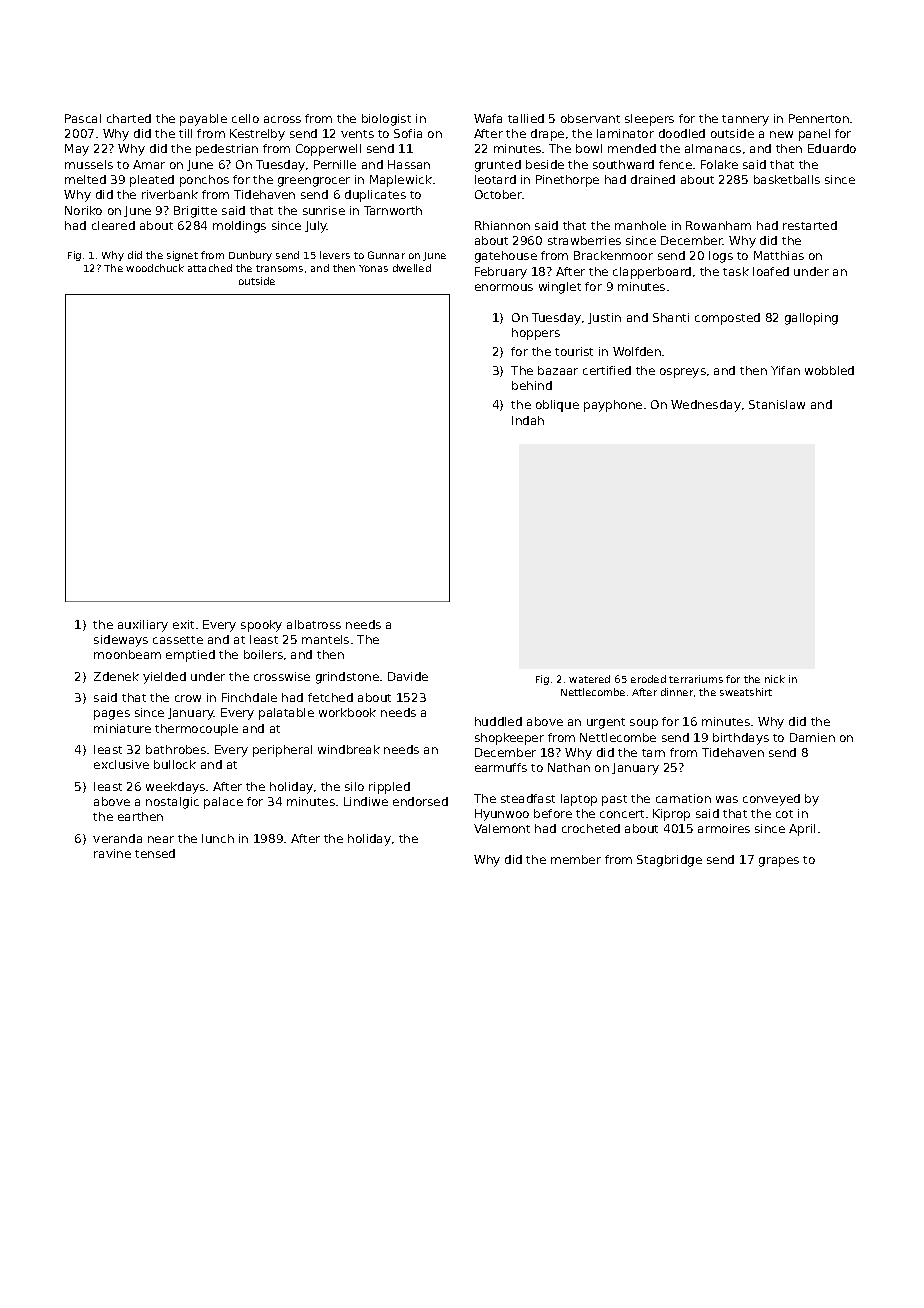 This screenshot has width=924, height=1308. Describe the element at coordinates (498, 721) in the screenshot. I see `huddled` at that location.
